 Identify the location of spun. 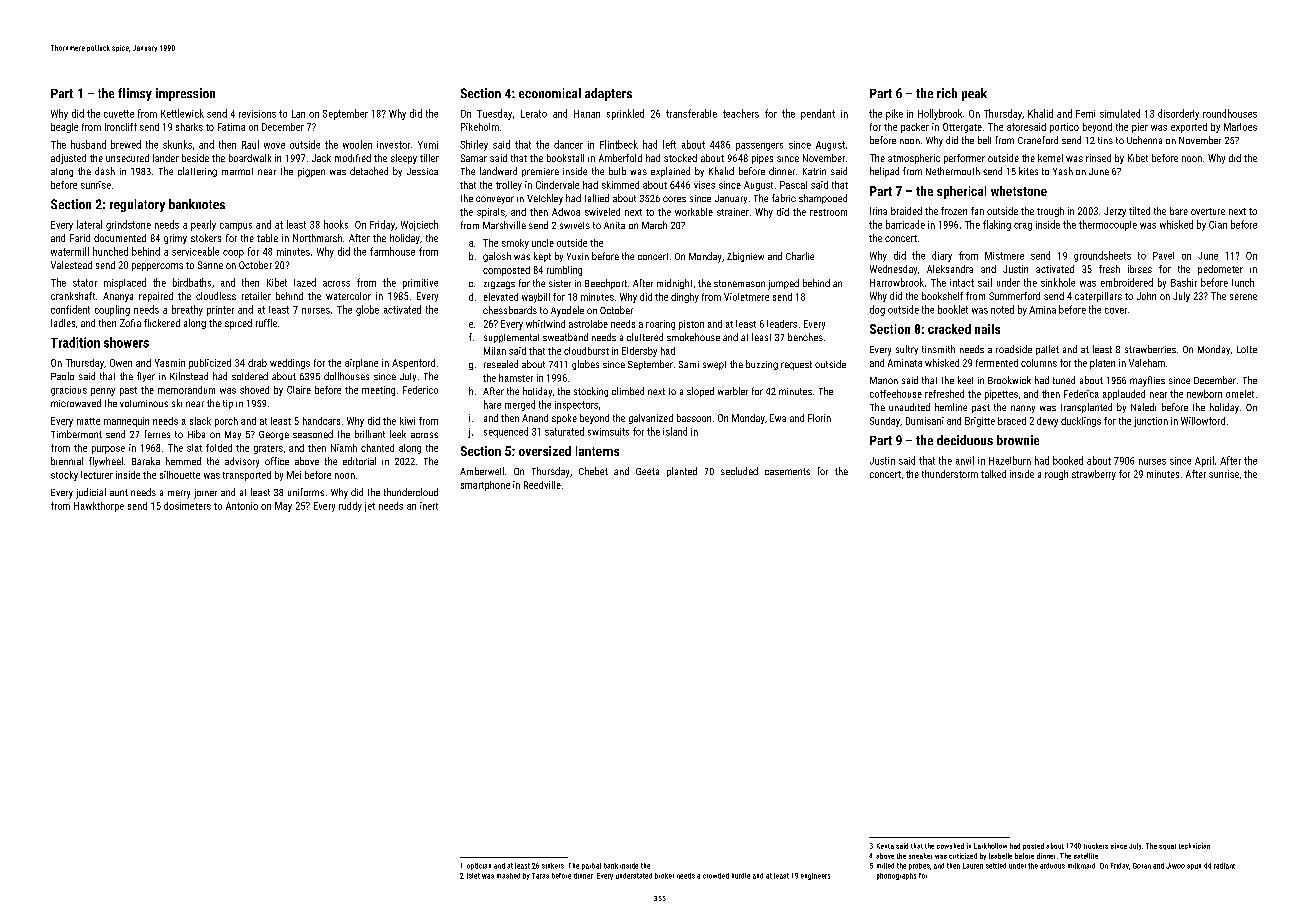
(1194, 867).
